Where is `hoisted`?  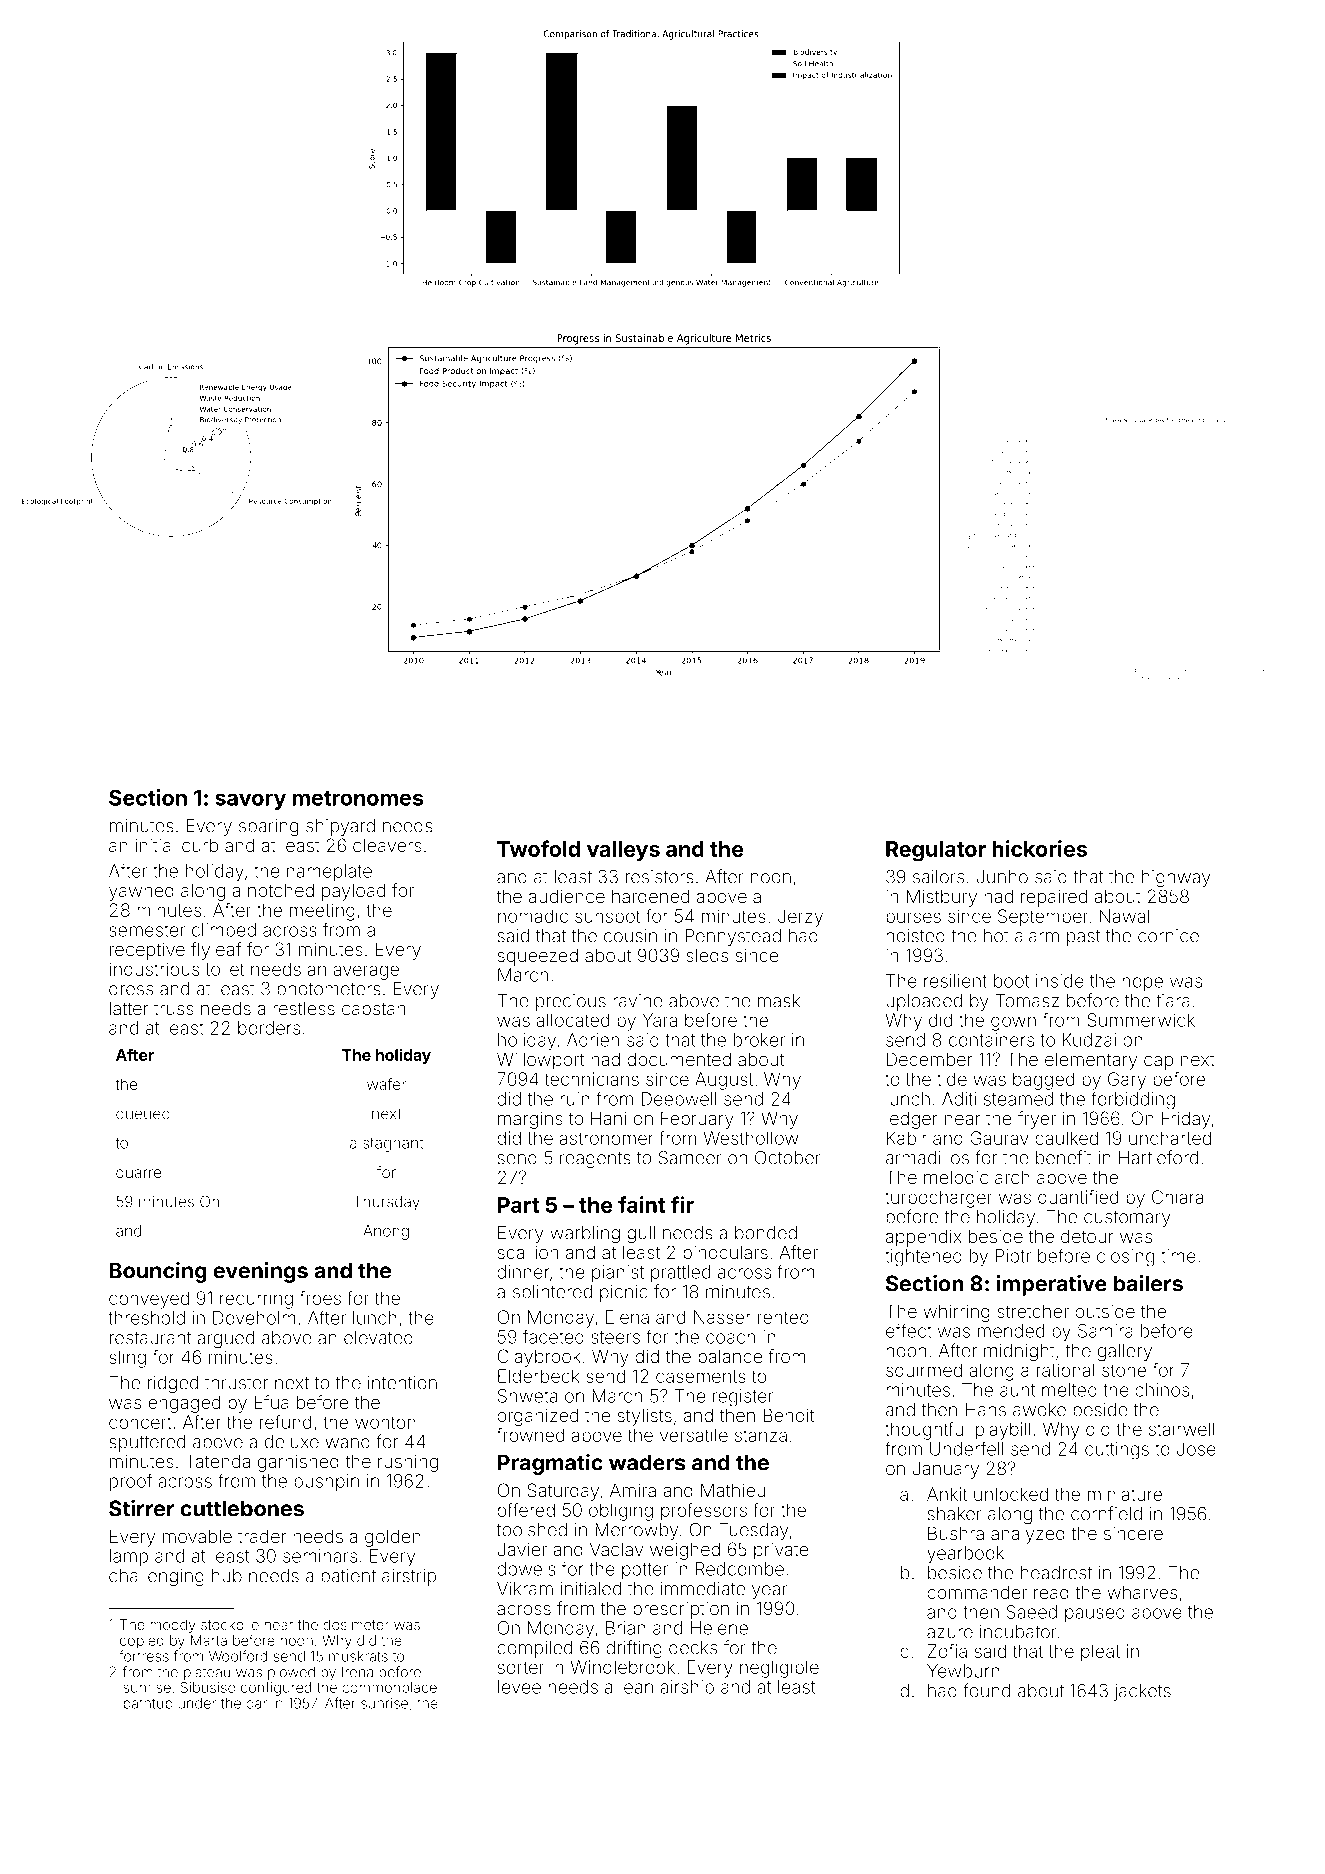
hoisted is located at coordinates (915, 936).
